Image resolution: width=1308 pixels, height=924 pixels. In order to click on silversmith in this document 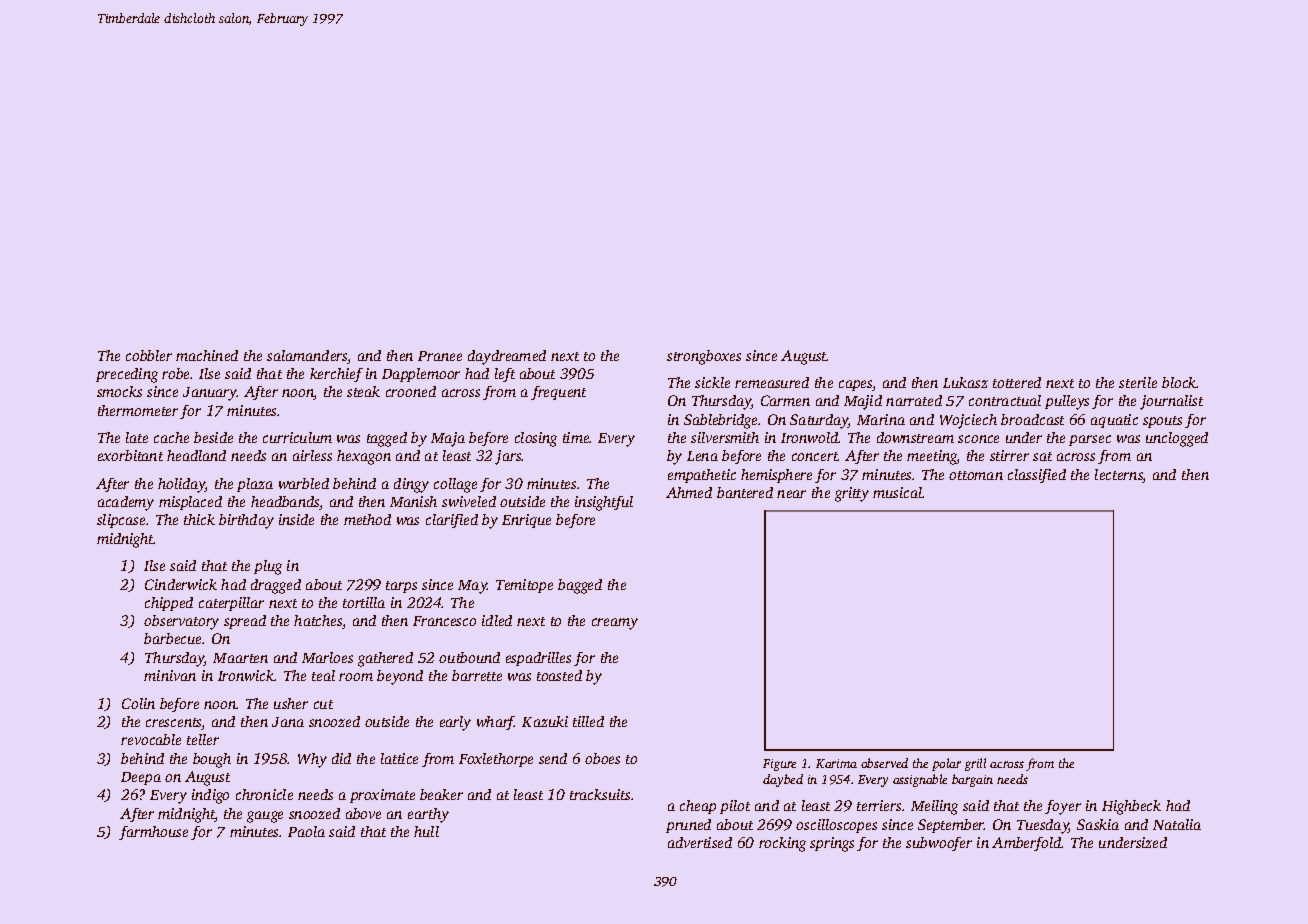, I will do `click(725, 437)`.
